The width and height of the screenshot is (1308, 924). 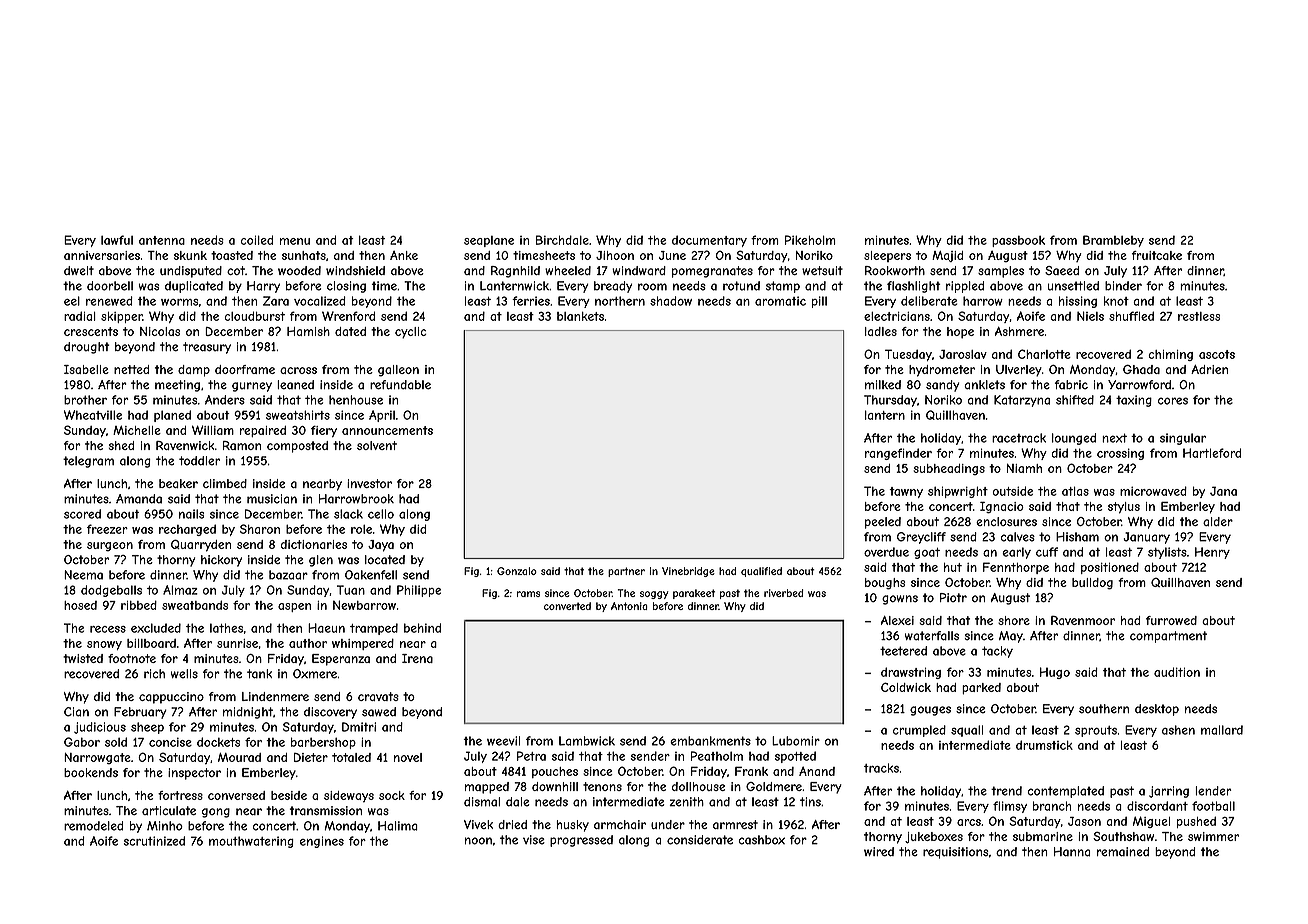 I want to click on noon, so click(x=478, y=841).
